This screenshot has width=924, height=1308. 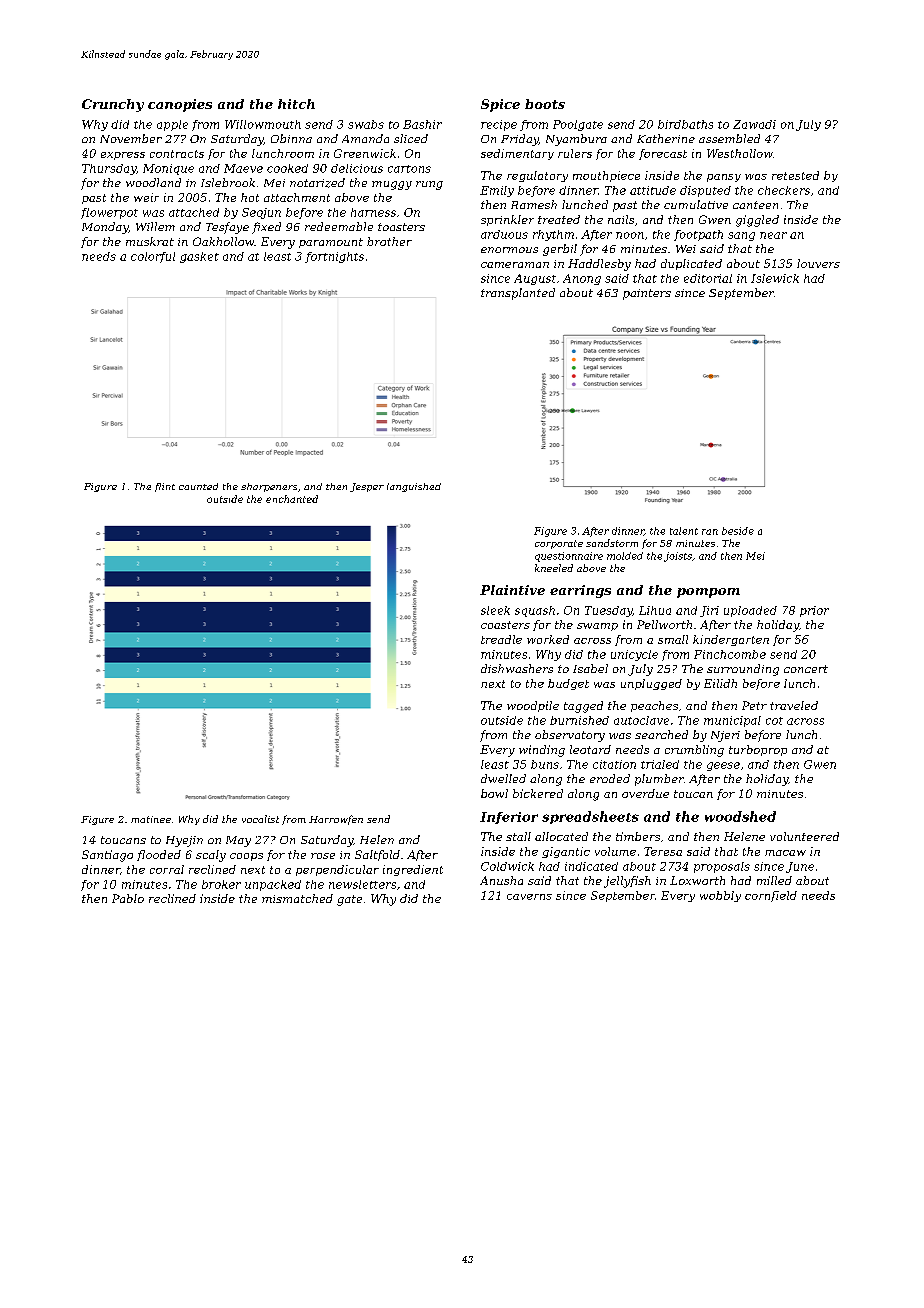 What do you see at coordinates (545, 764) in the screenshot?
I see `buns` at bounding box center [545, 764].
